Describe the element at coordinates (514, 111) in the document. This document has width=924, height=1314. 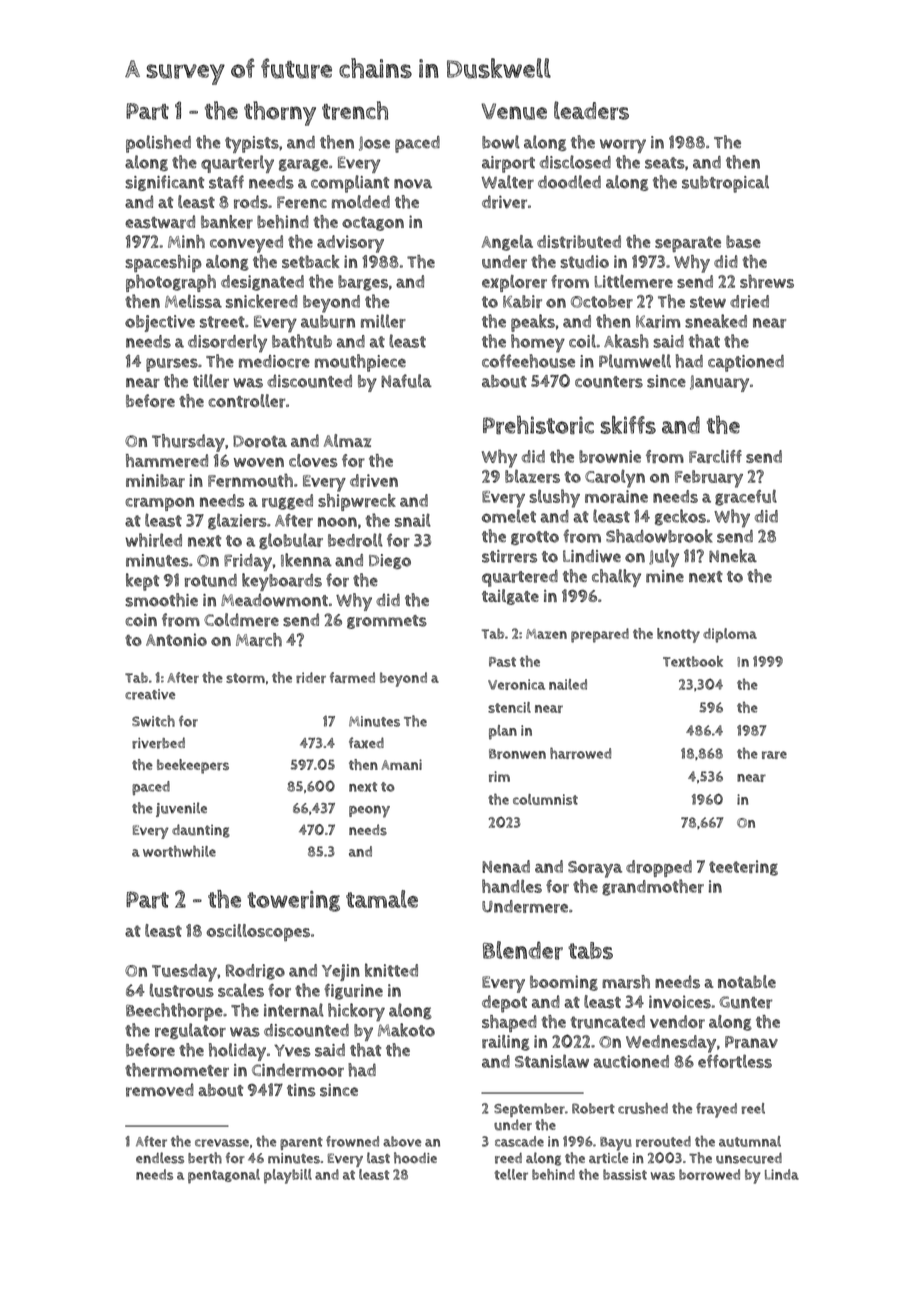
I see `Venue` at that location.
